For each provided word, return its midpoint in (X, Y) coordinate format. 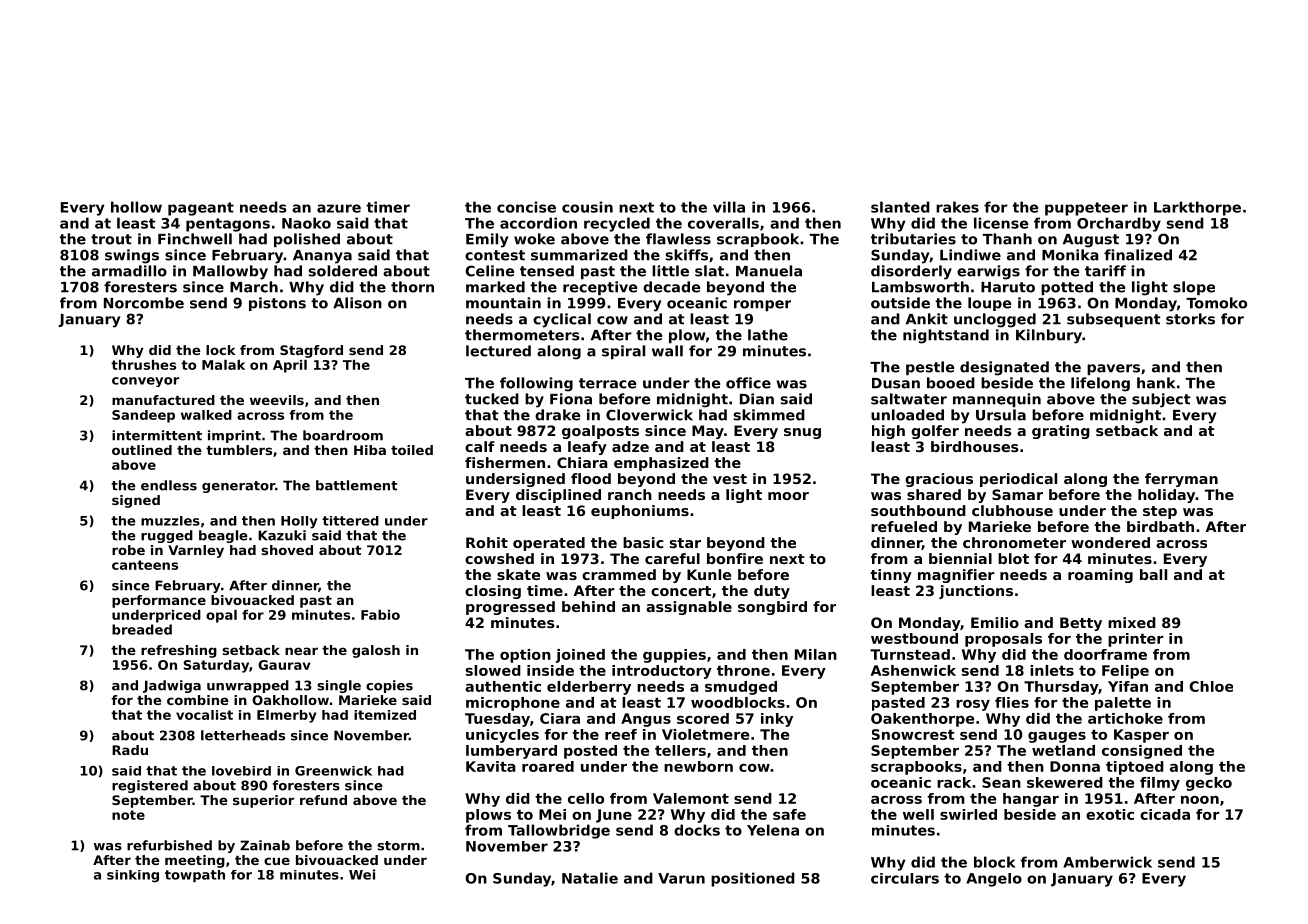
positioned (753, 879)
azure (339, 208)
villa (729, 207)
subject (1161, 400)
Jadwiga (172, 686)
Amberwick (1107, 862)
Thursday (1061, 688)
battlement (356, 485)
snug (802, 433)
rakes (957, 207)
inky (777, 720)
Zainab (265, 845)
